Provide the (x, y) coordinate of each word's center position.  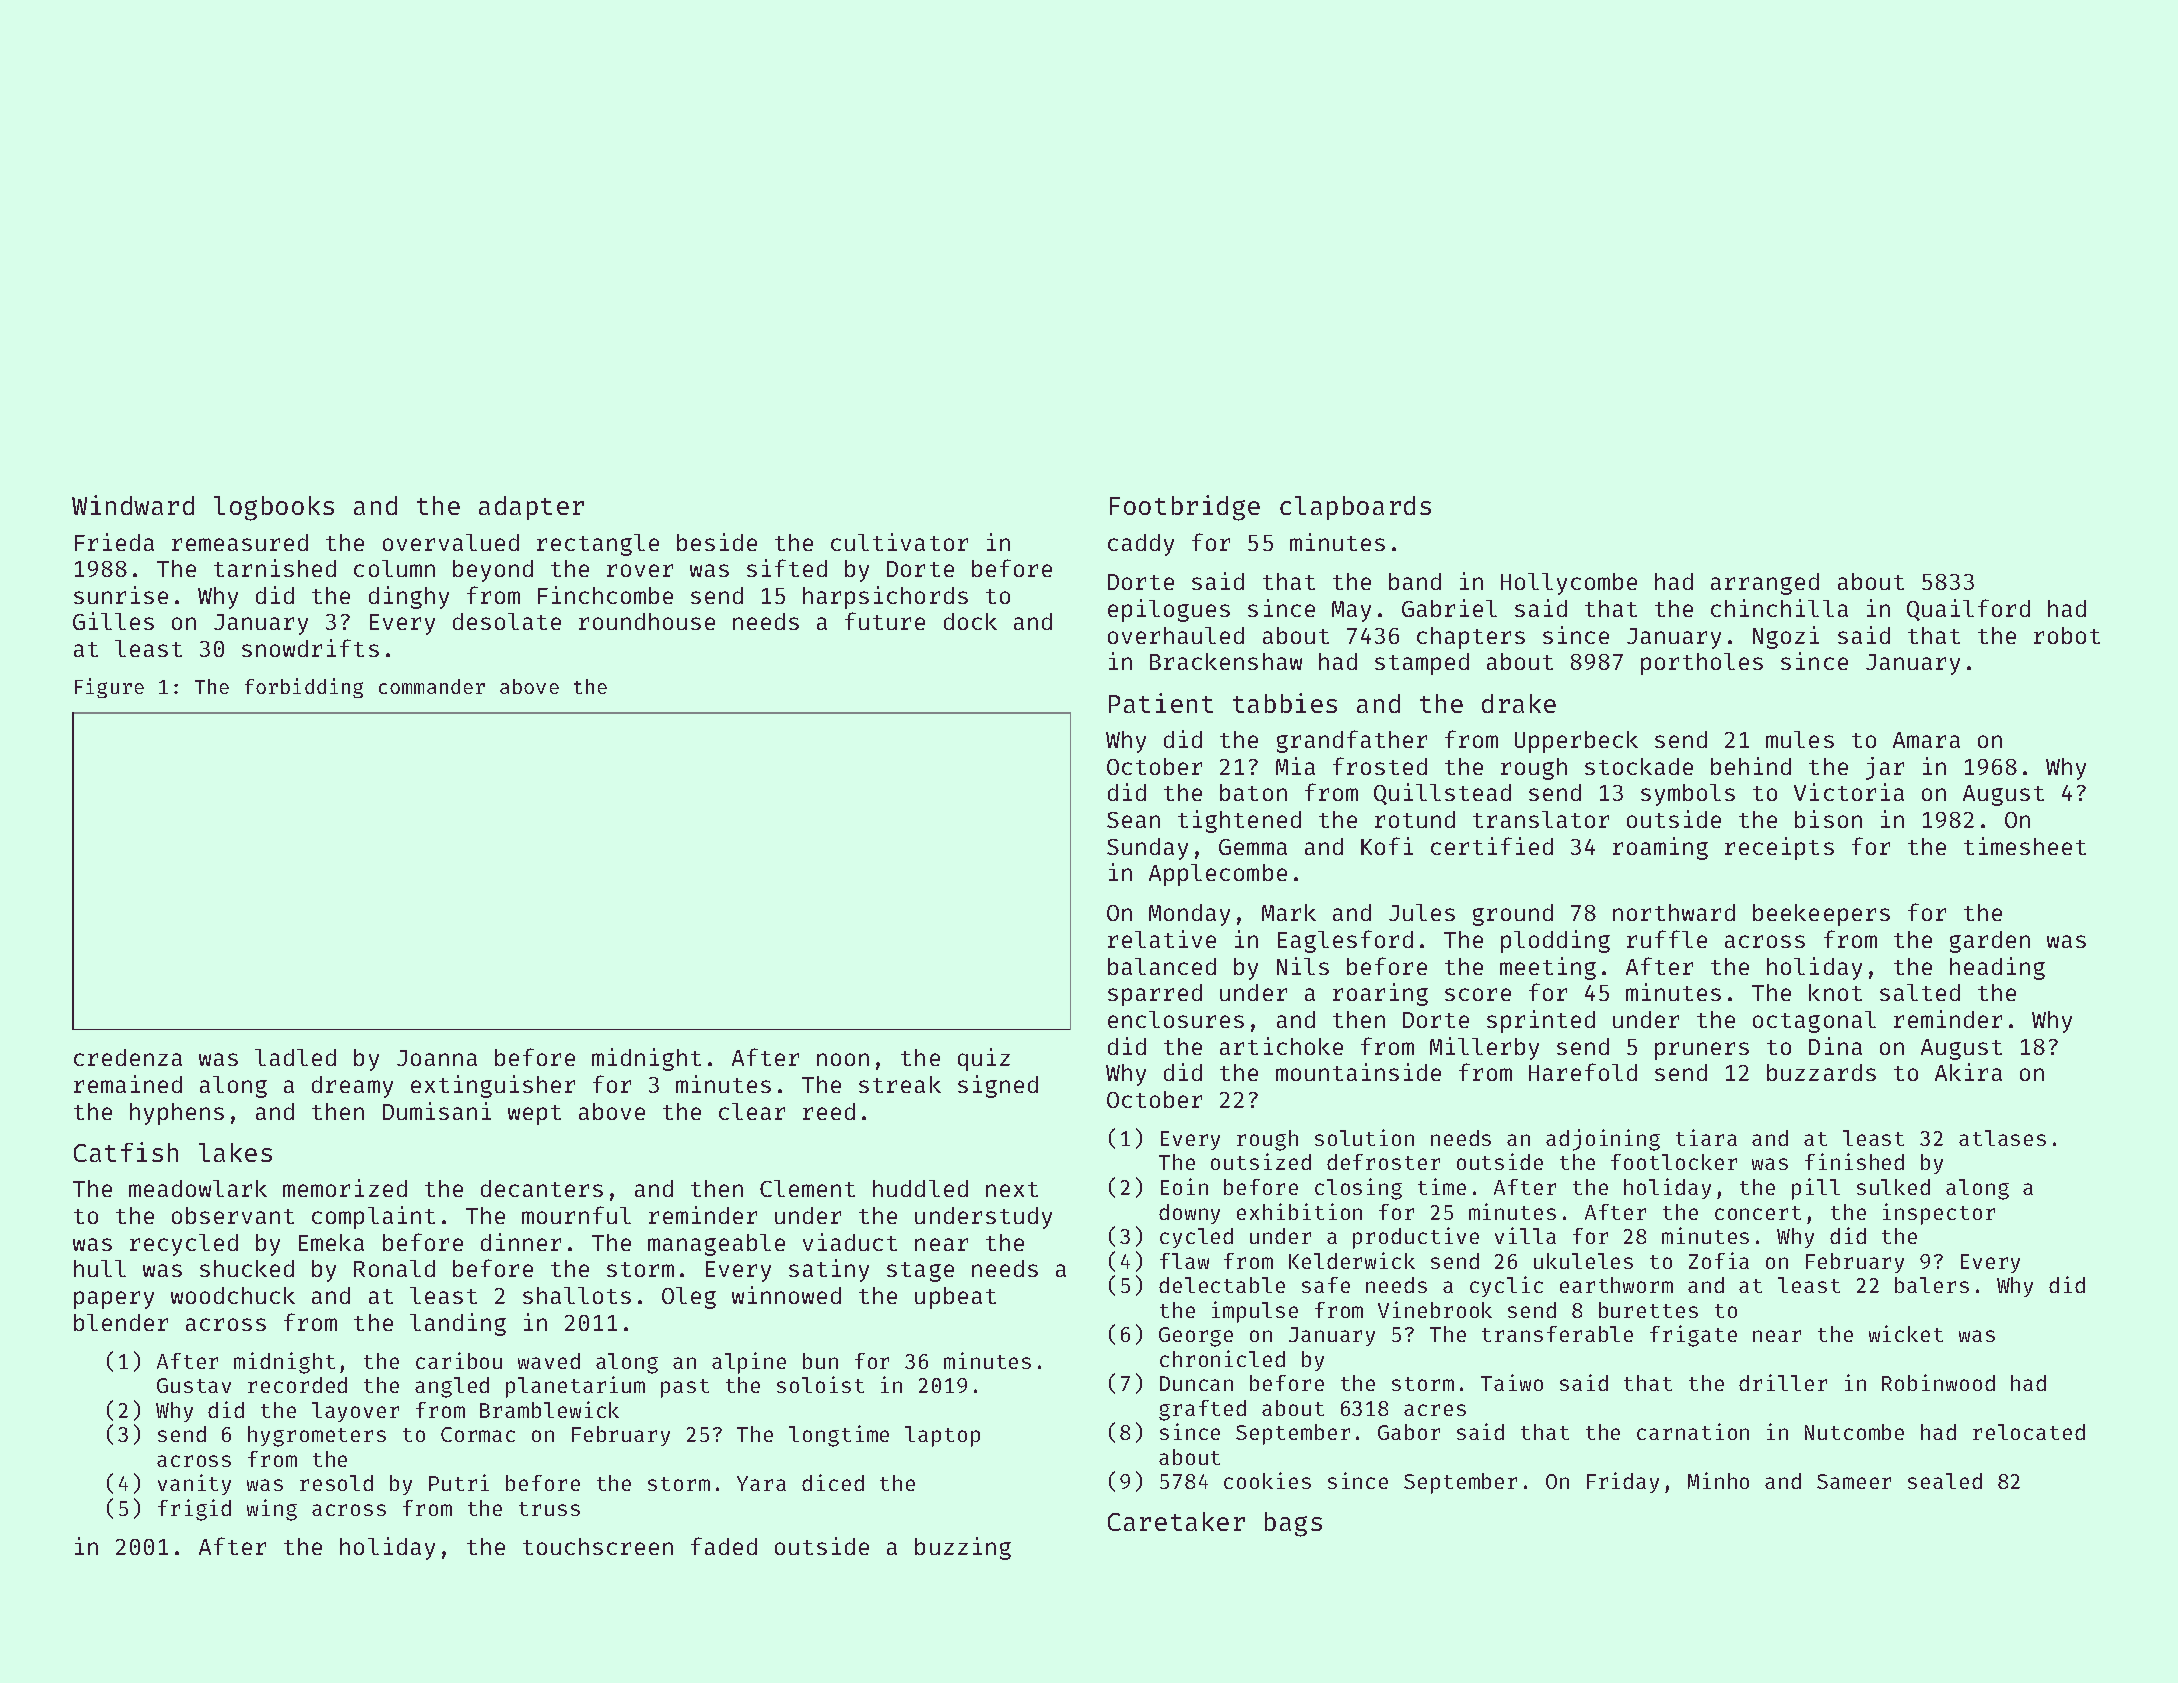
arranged (1765, 584)
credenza (128, 1057)
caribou (459, 1360)
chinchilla (1779, 608)
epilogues (1169, 610)
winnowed (786, 1295)
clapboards (1355, 508)
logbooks (274, 508)
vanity (194, 1484)
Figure (109, 688)
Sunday (1147, 849)
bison (1828, 819)
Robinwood (1938, 1382)
